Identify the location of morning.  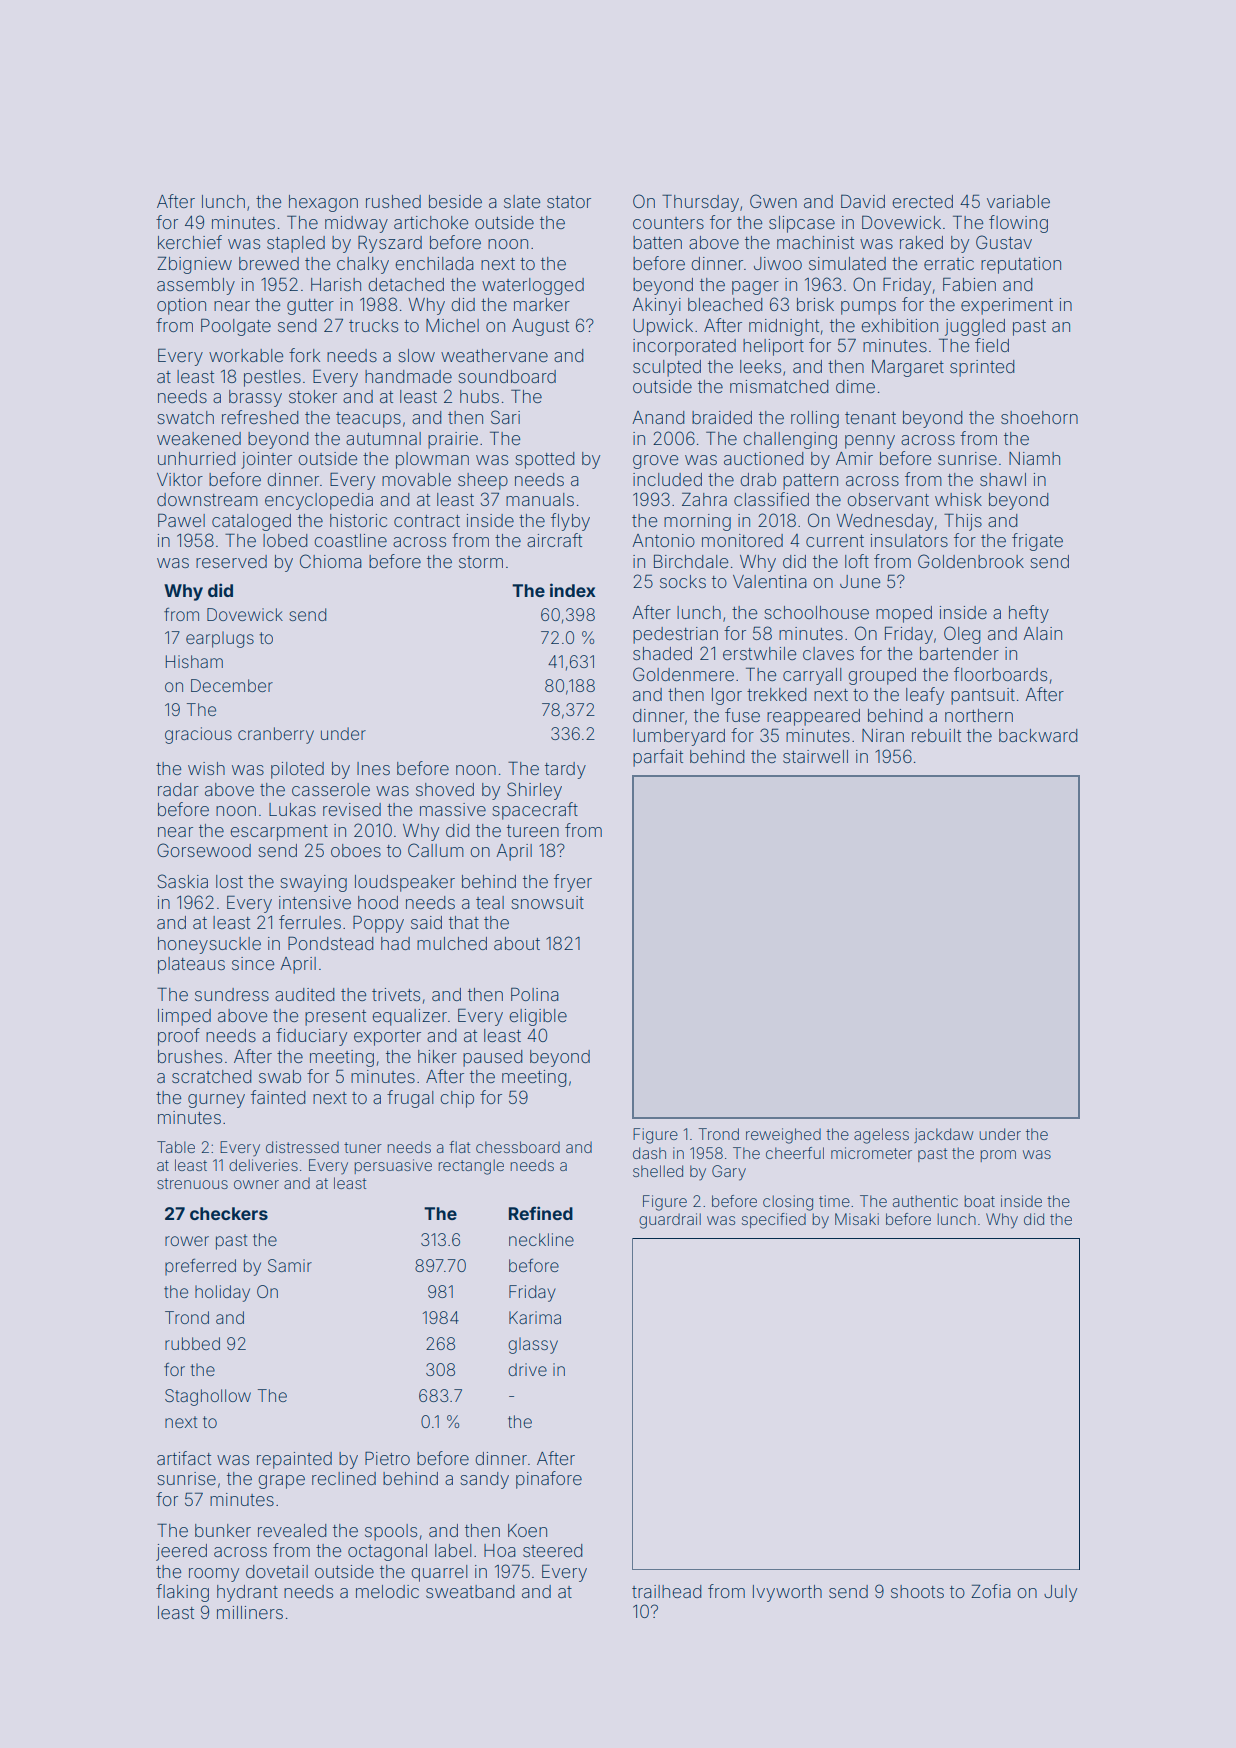
(697, 522).
